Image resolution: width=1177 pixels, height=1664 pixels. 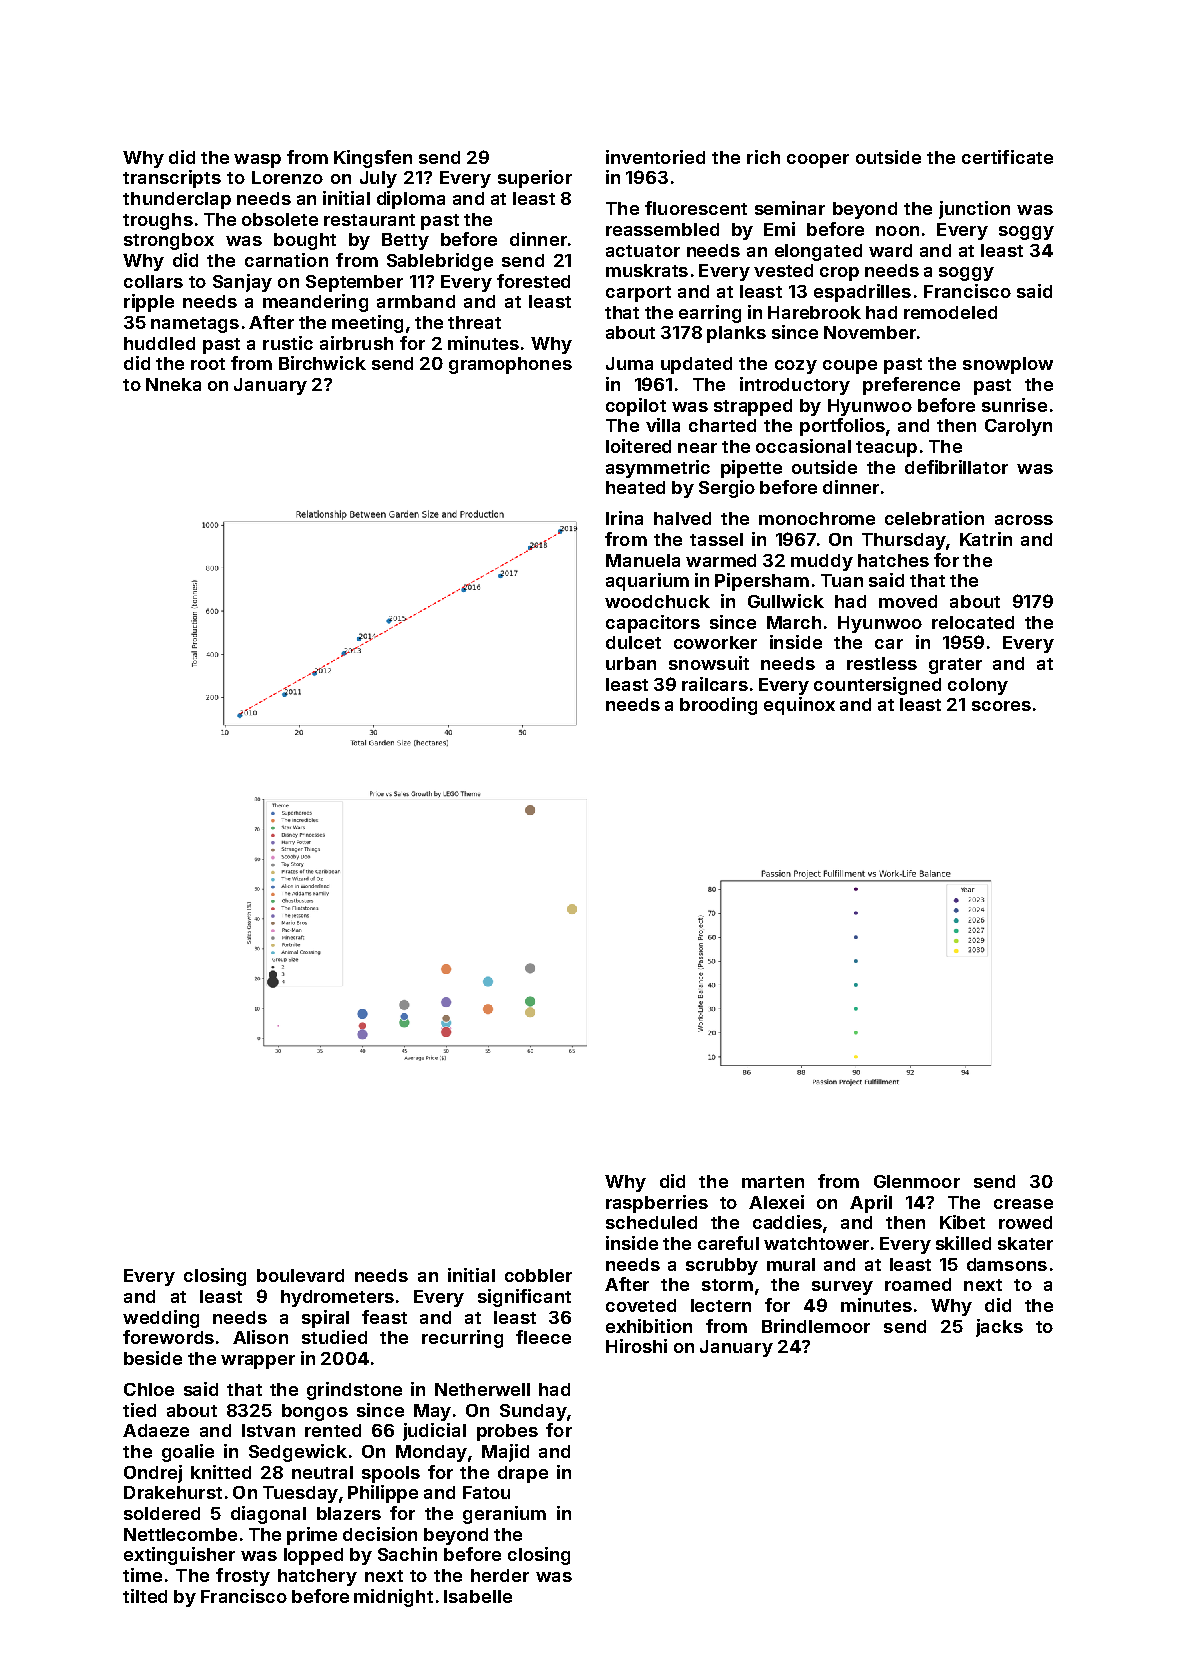 What do you see at coordinates (999, 1328) in the screenshot?
I see `jacks` at bounding box center [999, 1328].
